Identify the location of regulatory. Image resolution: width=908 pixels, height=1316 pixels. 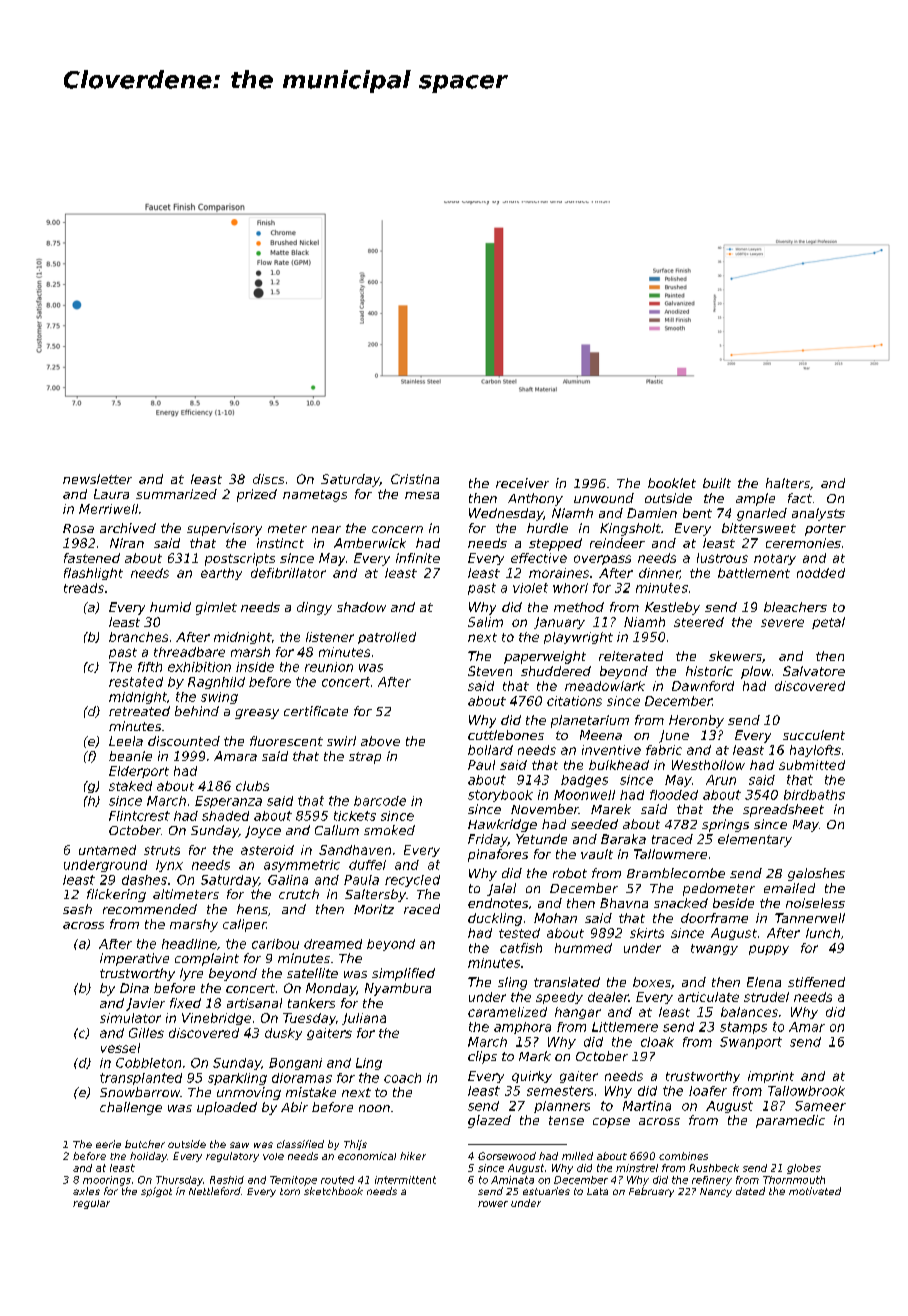
(232, 1157).
